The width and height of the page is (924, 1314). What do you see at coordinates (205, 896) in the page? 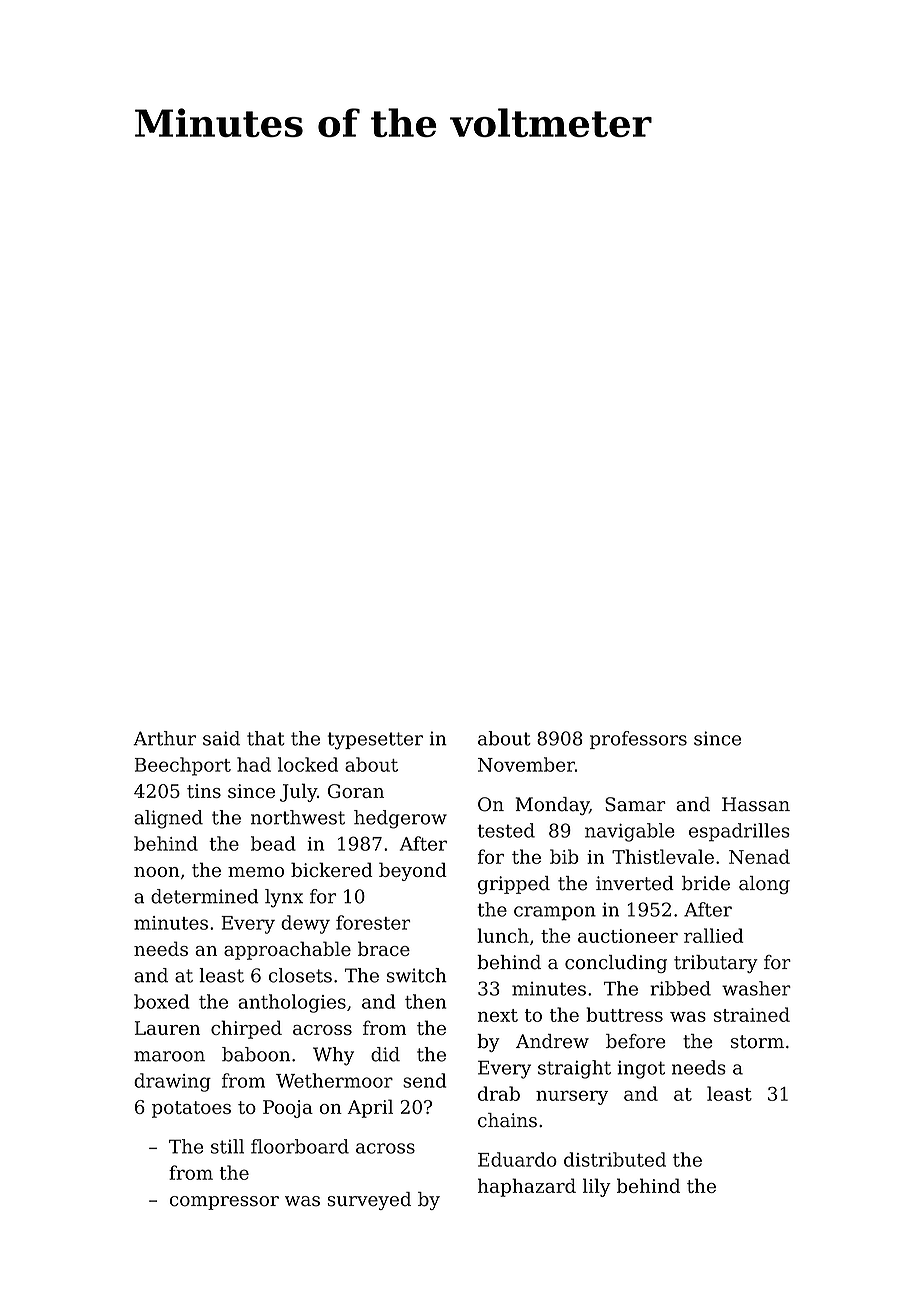
I see `determined` at bounding box center [205, 896].
